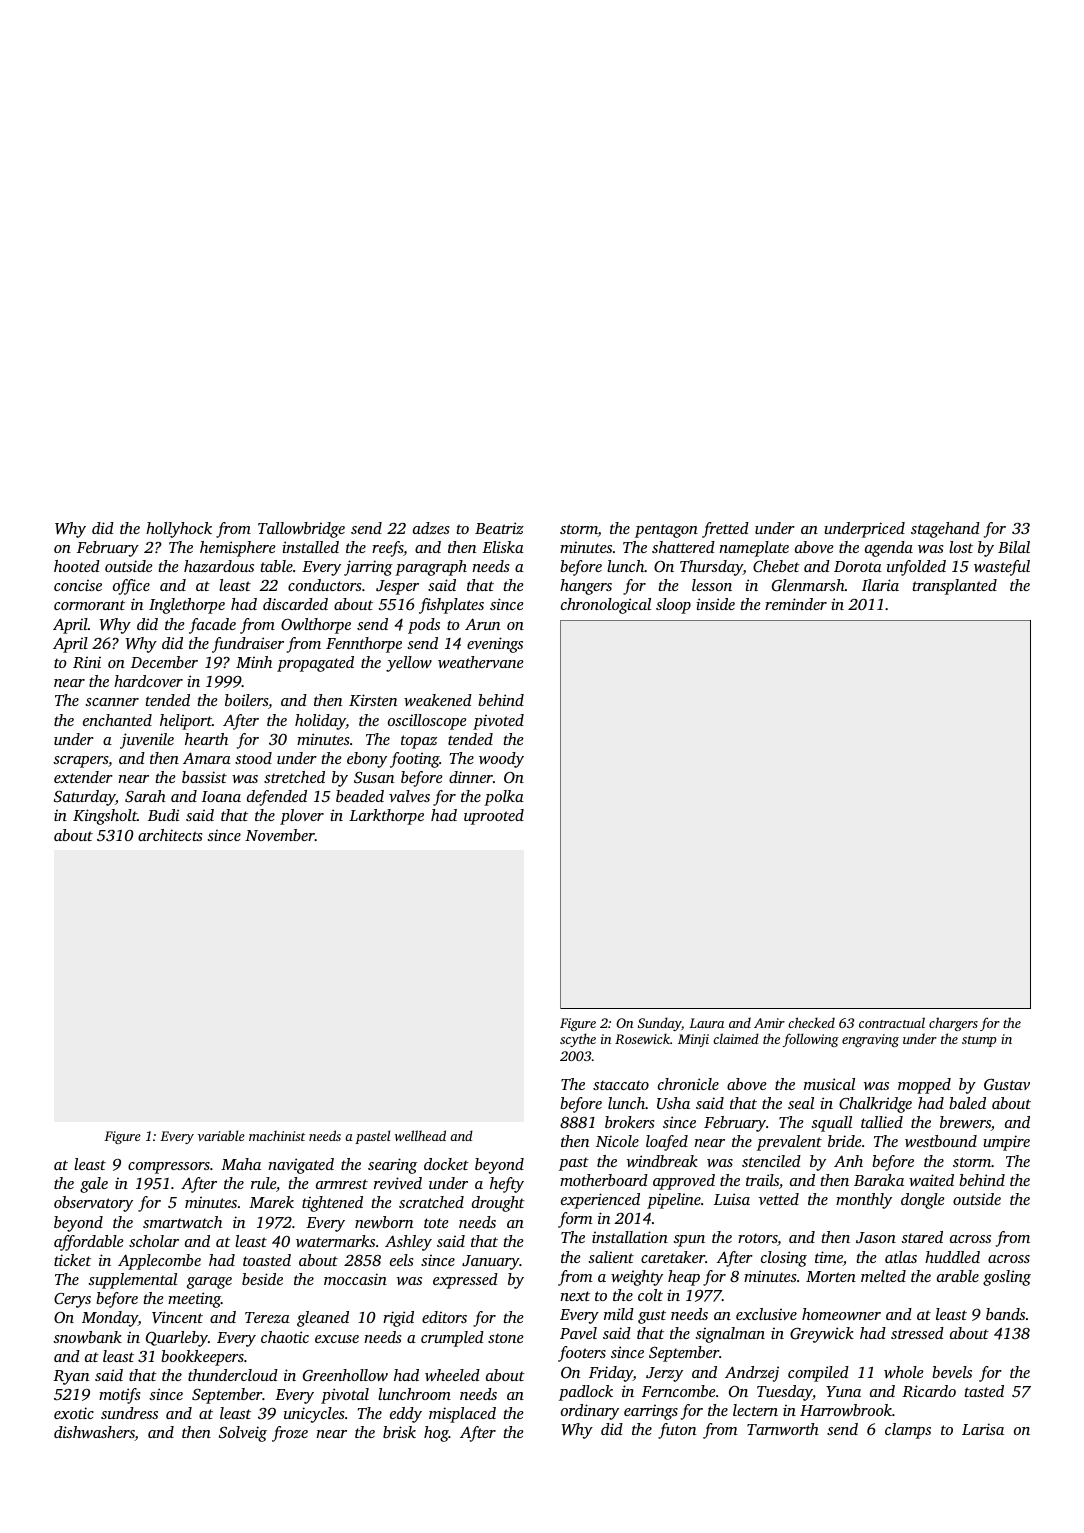  Describe the element at coordinates (207, 758) in the image. I see `Amara` at that location.
